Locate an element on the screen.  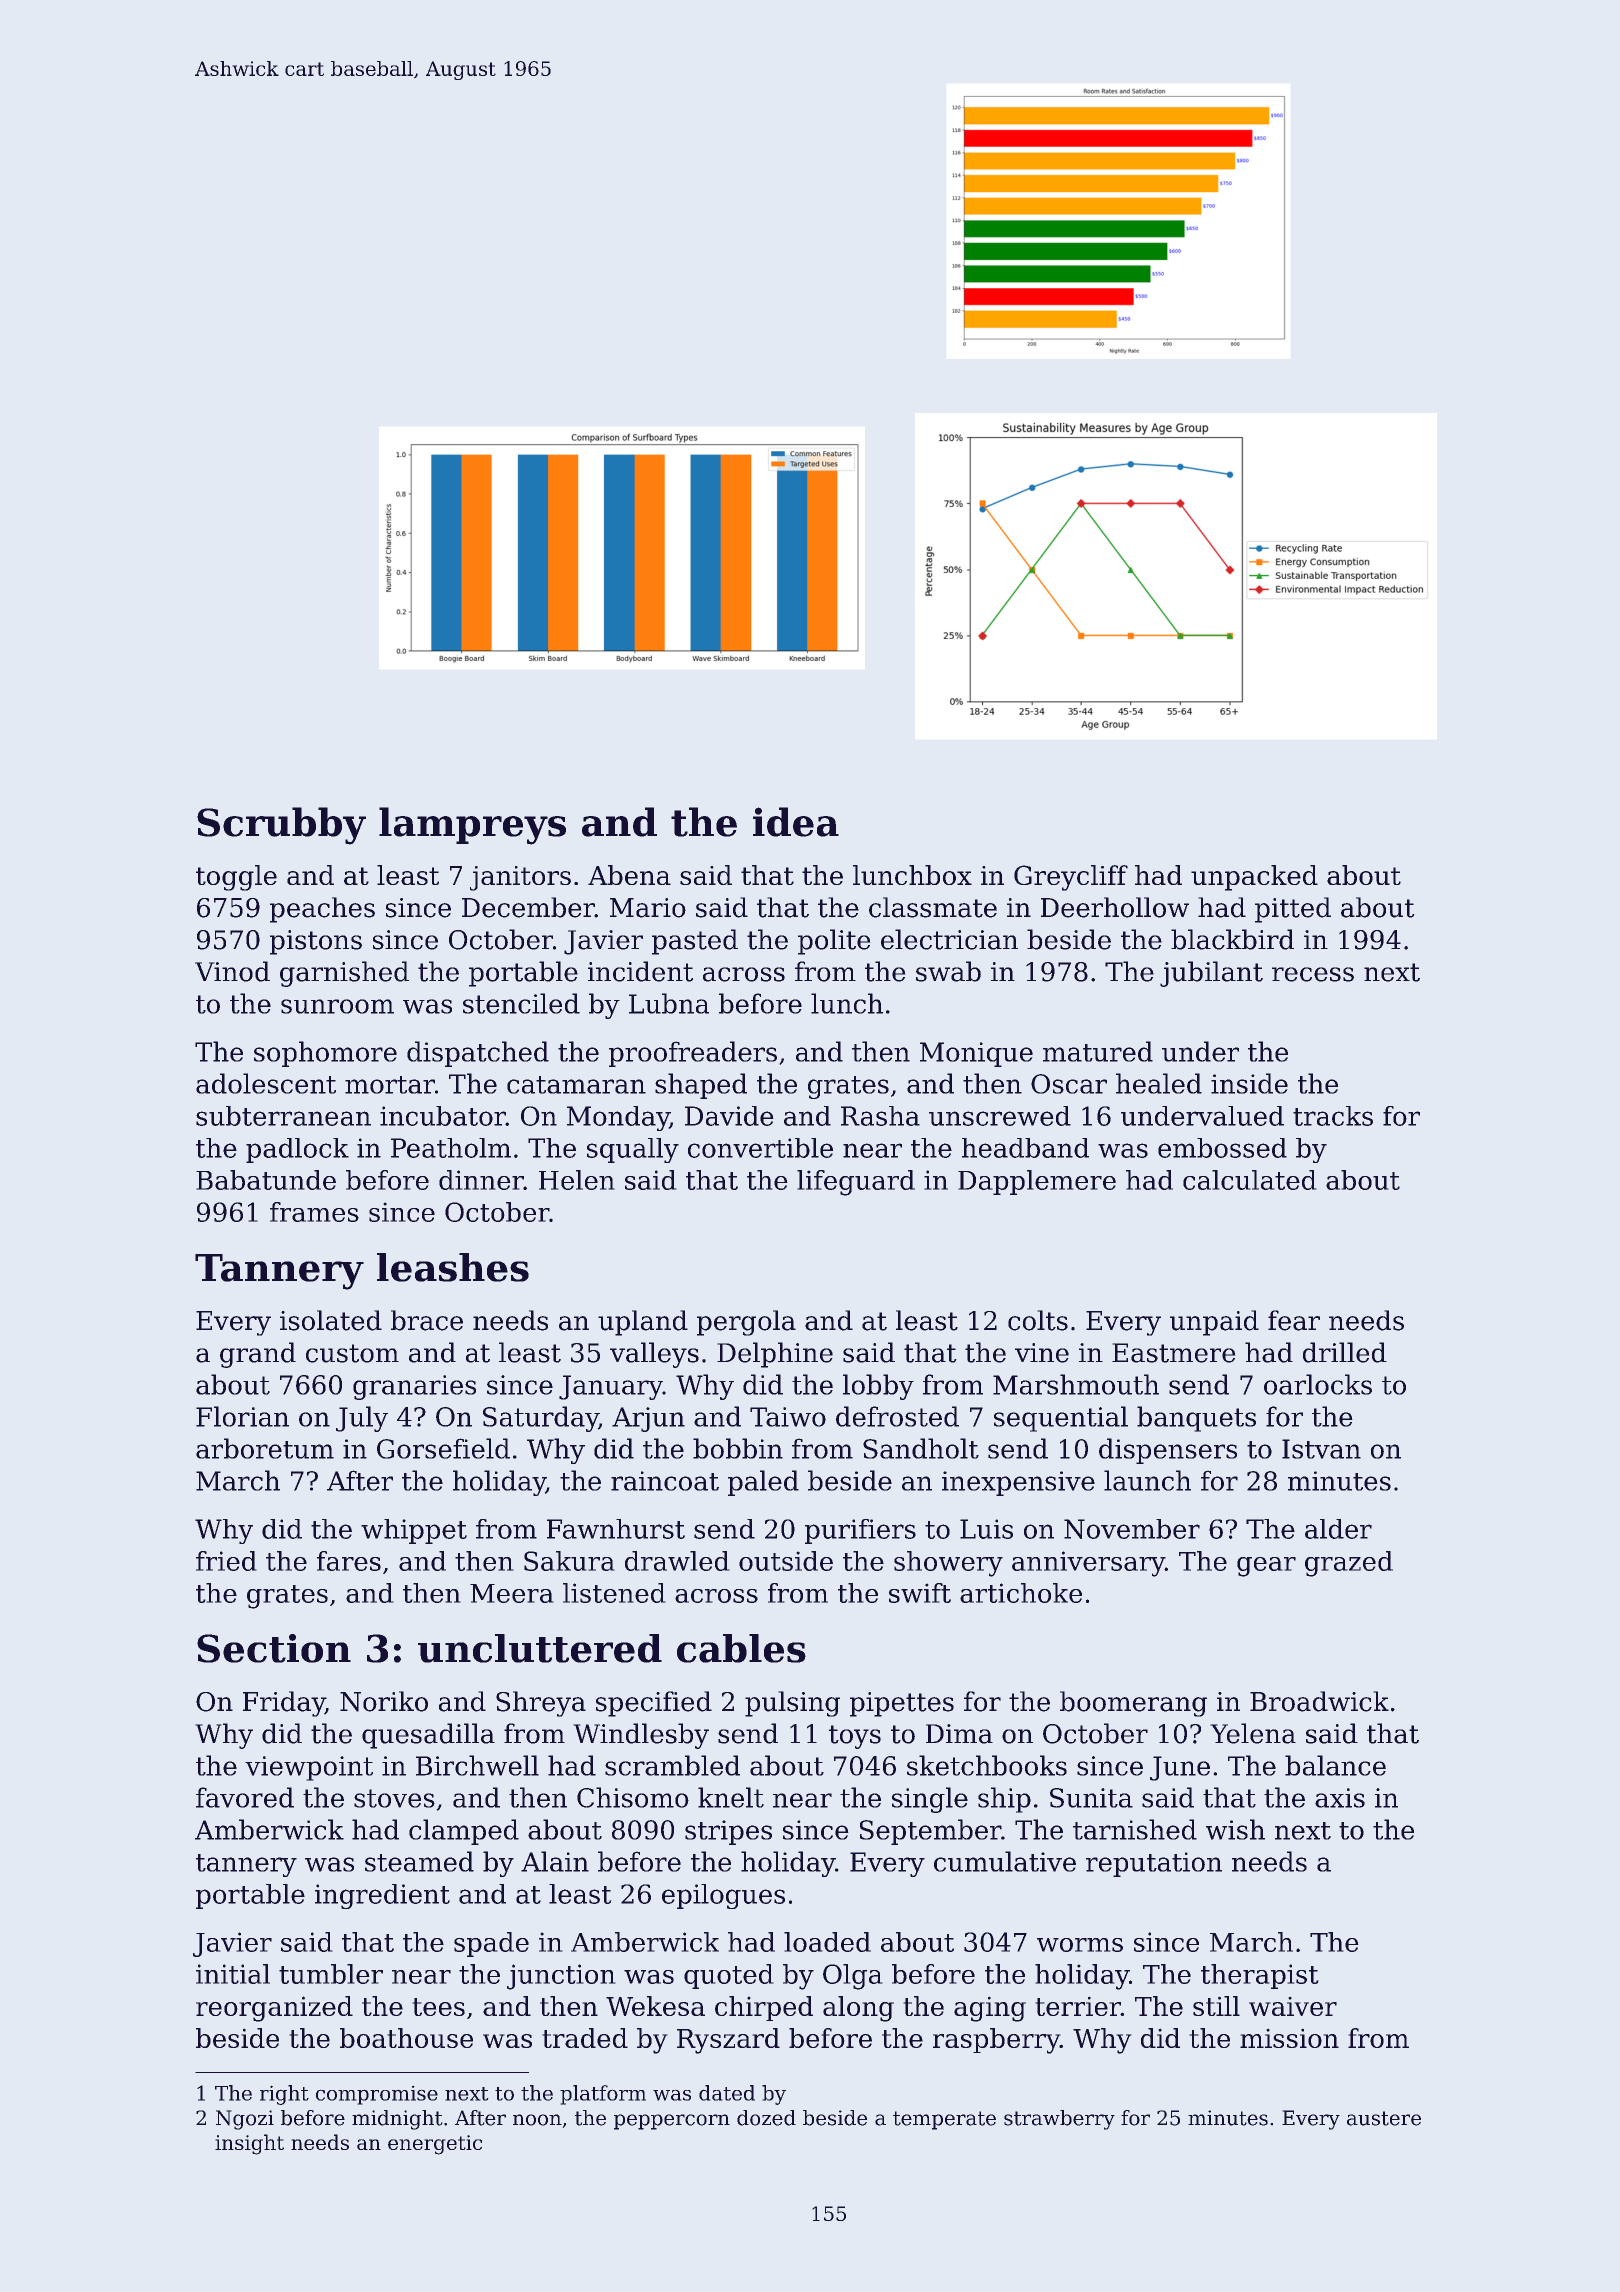
squally is located at coordinates (633, 1150).
